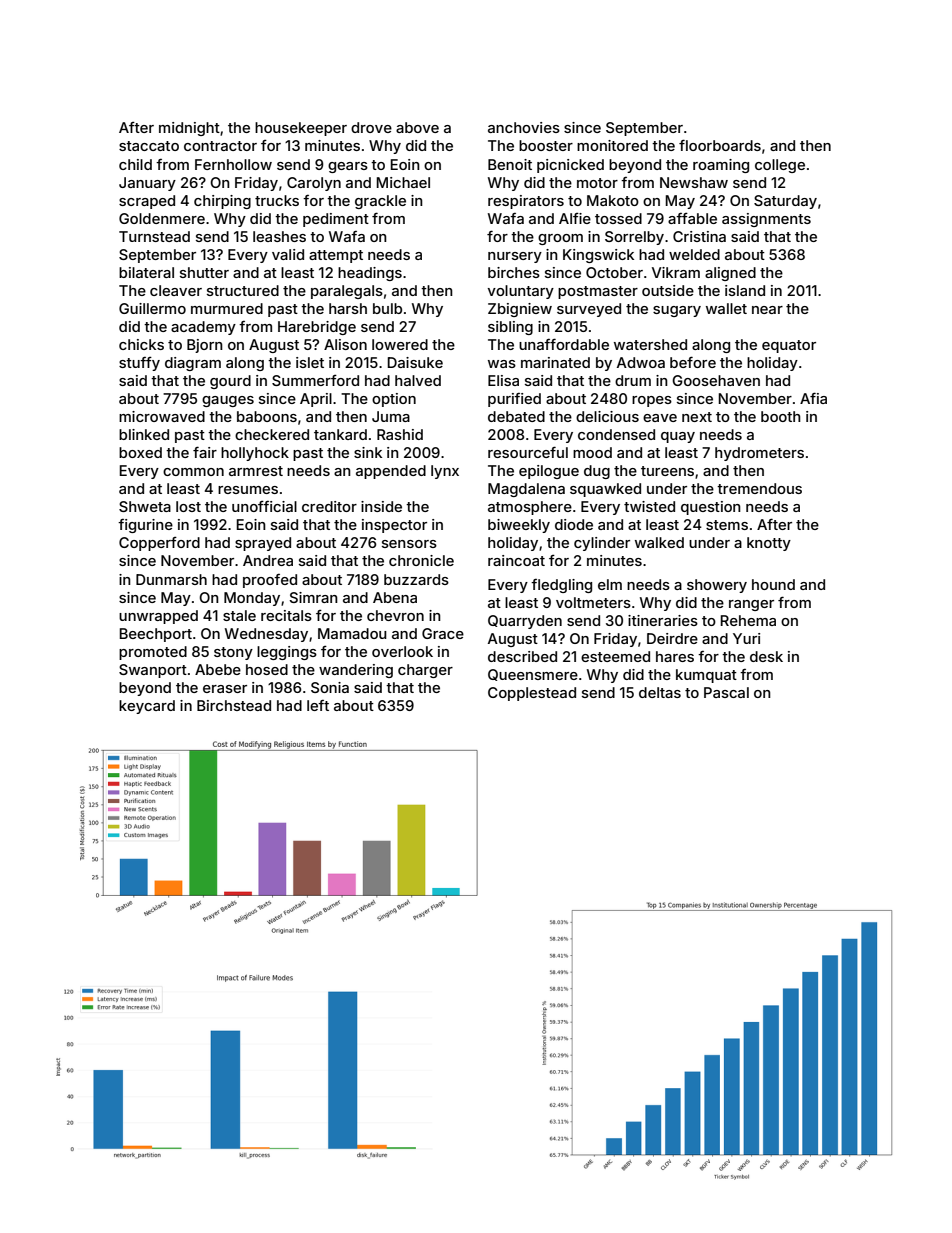 This document has height=1233, width=952. What do you see at coordinates (387, 308) in the document?
I see `bulb` at bounding box center [387, 308].
